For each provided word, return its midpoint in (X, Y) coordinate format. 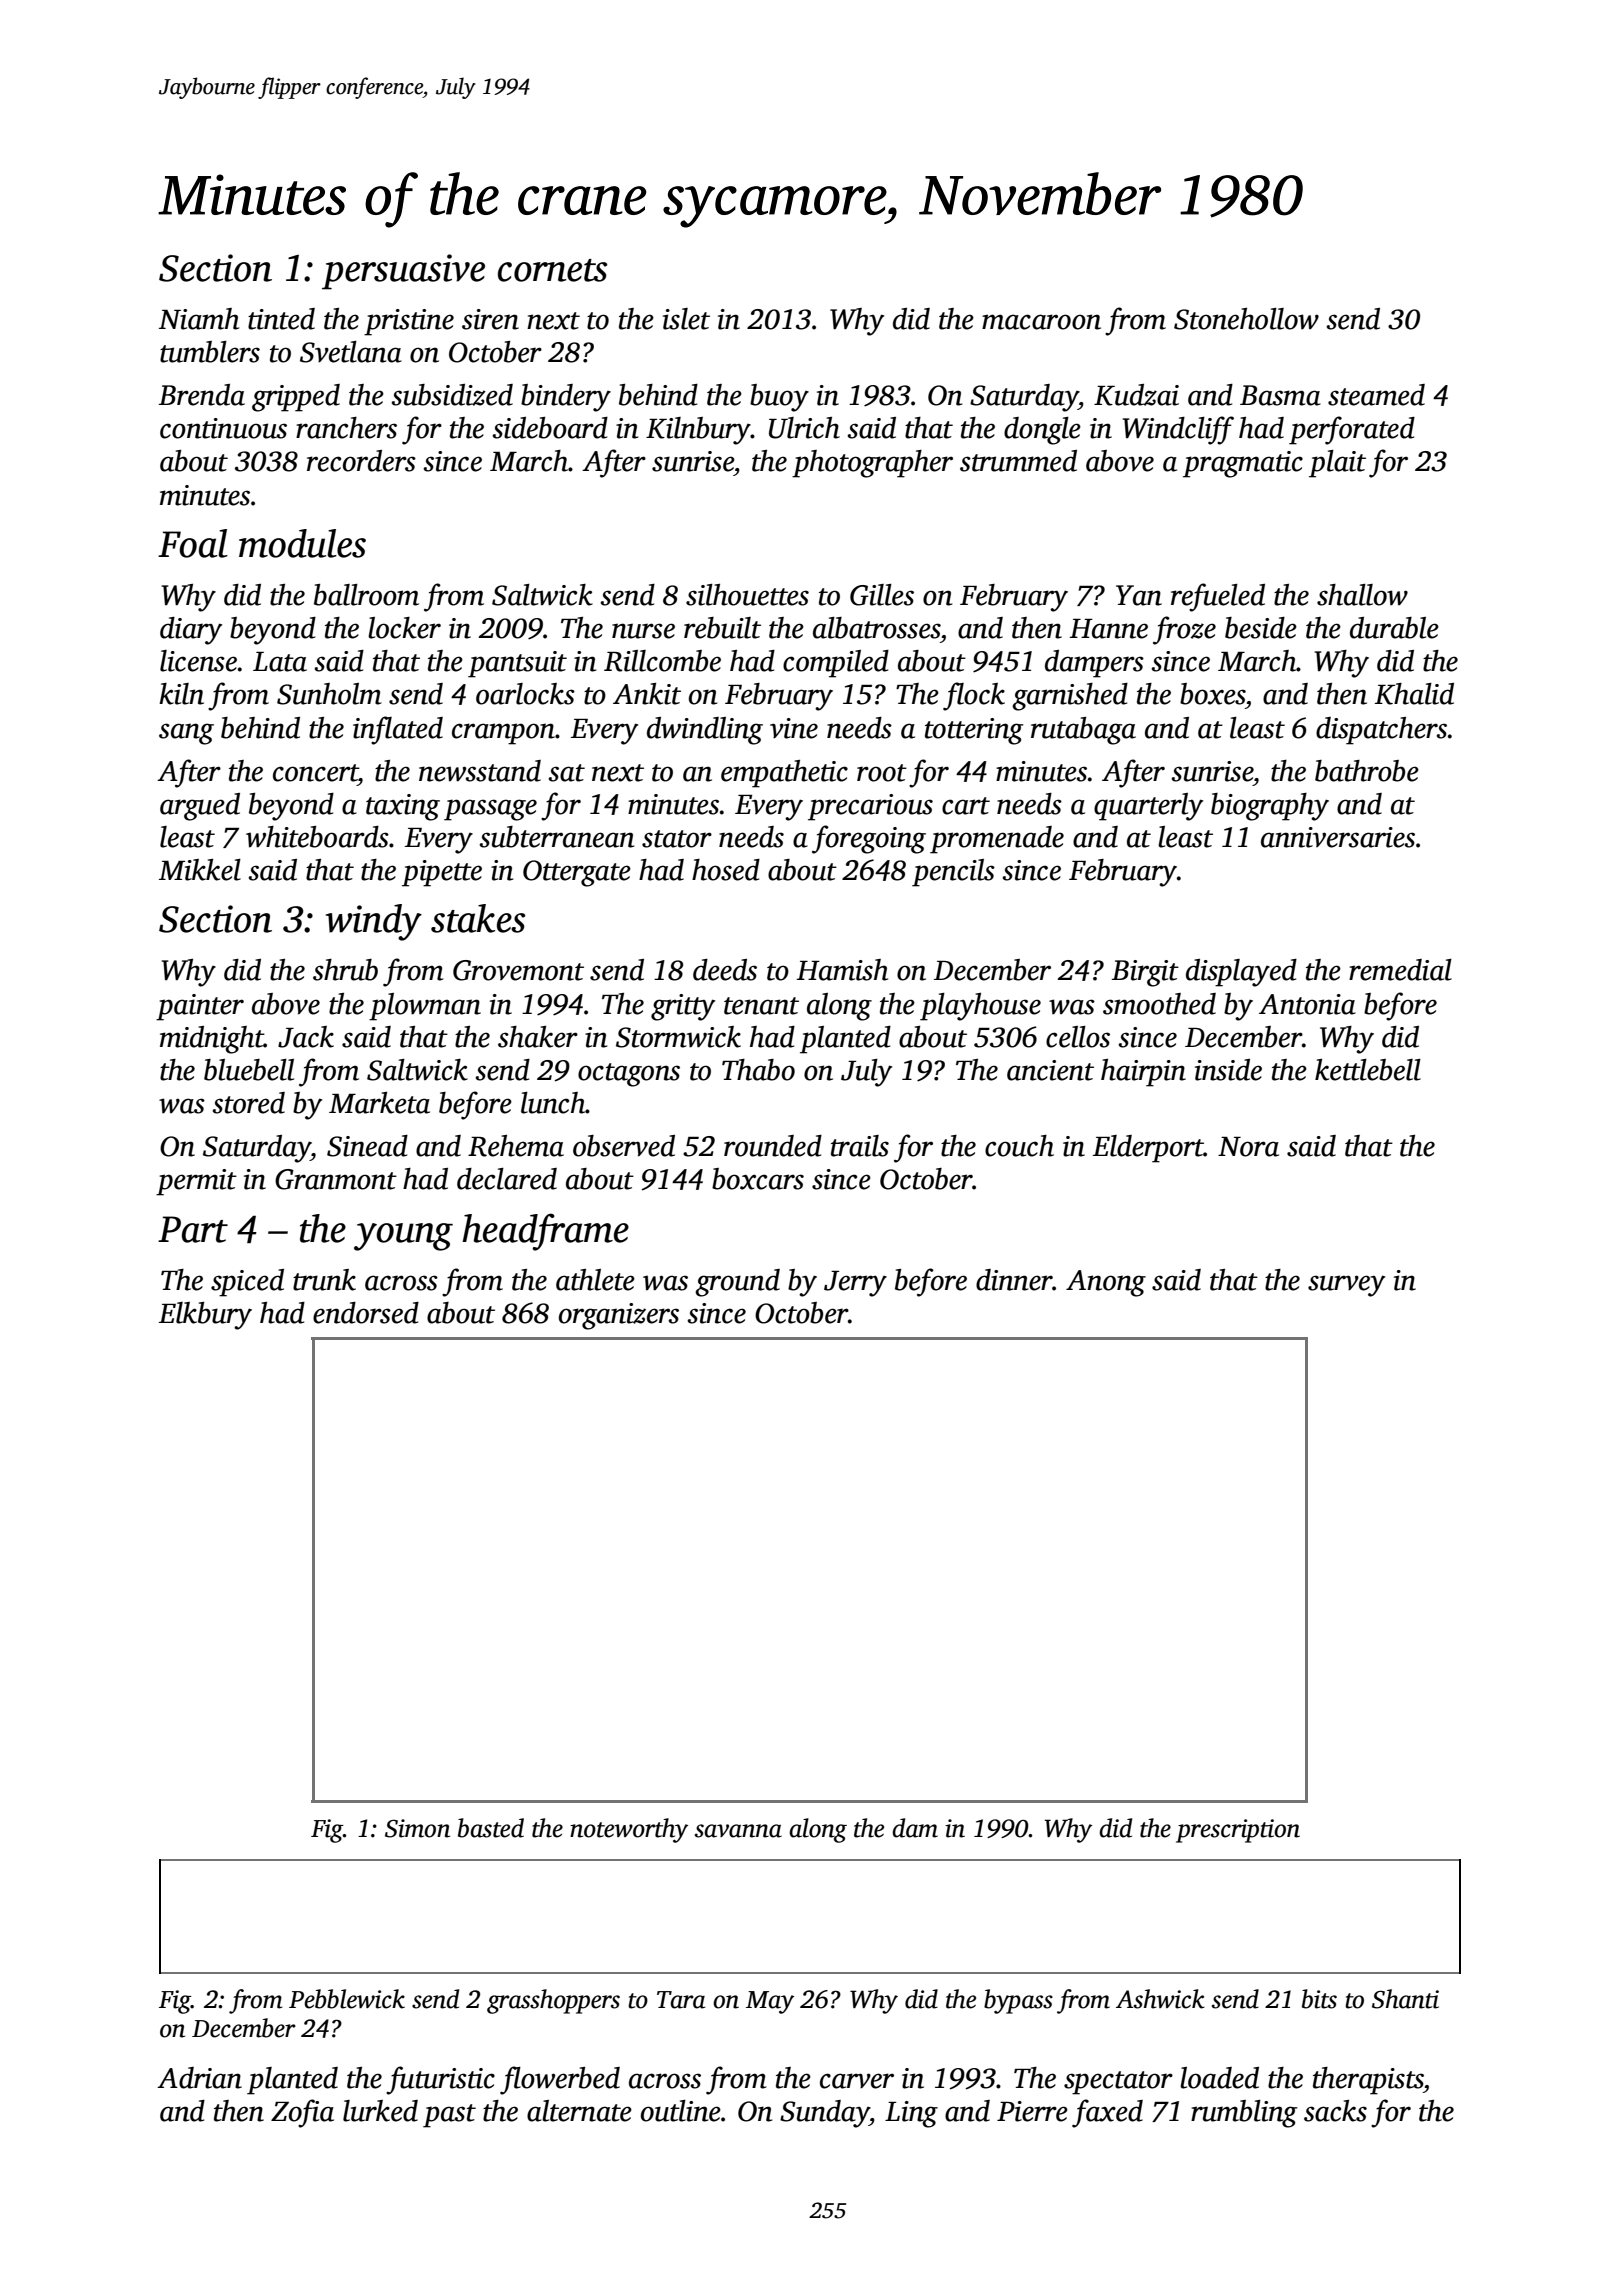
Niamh (199, 319)
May (770, 2002)
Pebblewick (347, 1999)
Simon (417, 1828)
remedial (1400, 970)
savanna (738, 1831)
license (198, 661)
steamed (1376, 395)
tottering (974, 731)
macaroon (1041, 322)
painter (200, 1007)
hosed (726, 870)
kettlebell (1368, 1070)
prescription (1238, 1831)
